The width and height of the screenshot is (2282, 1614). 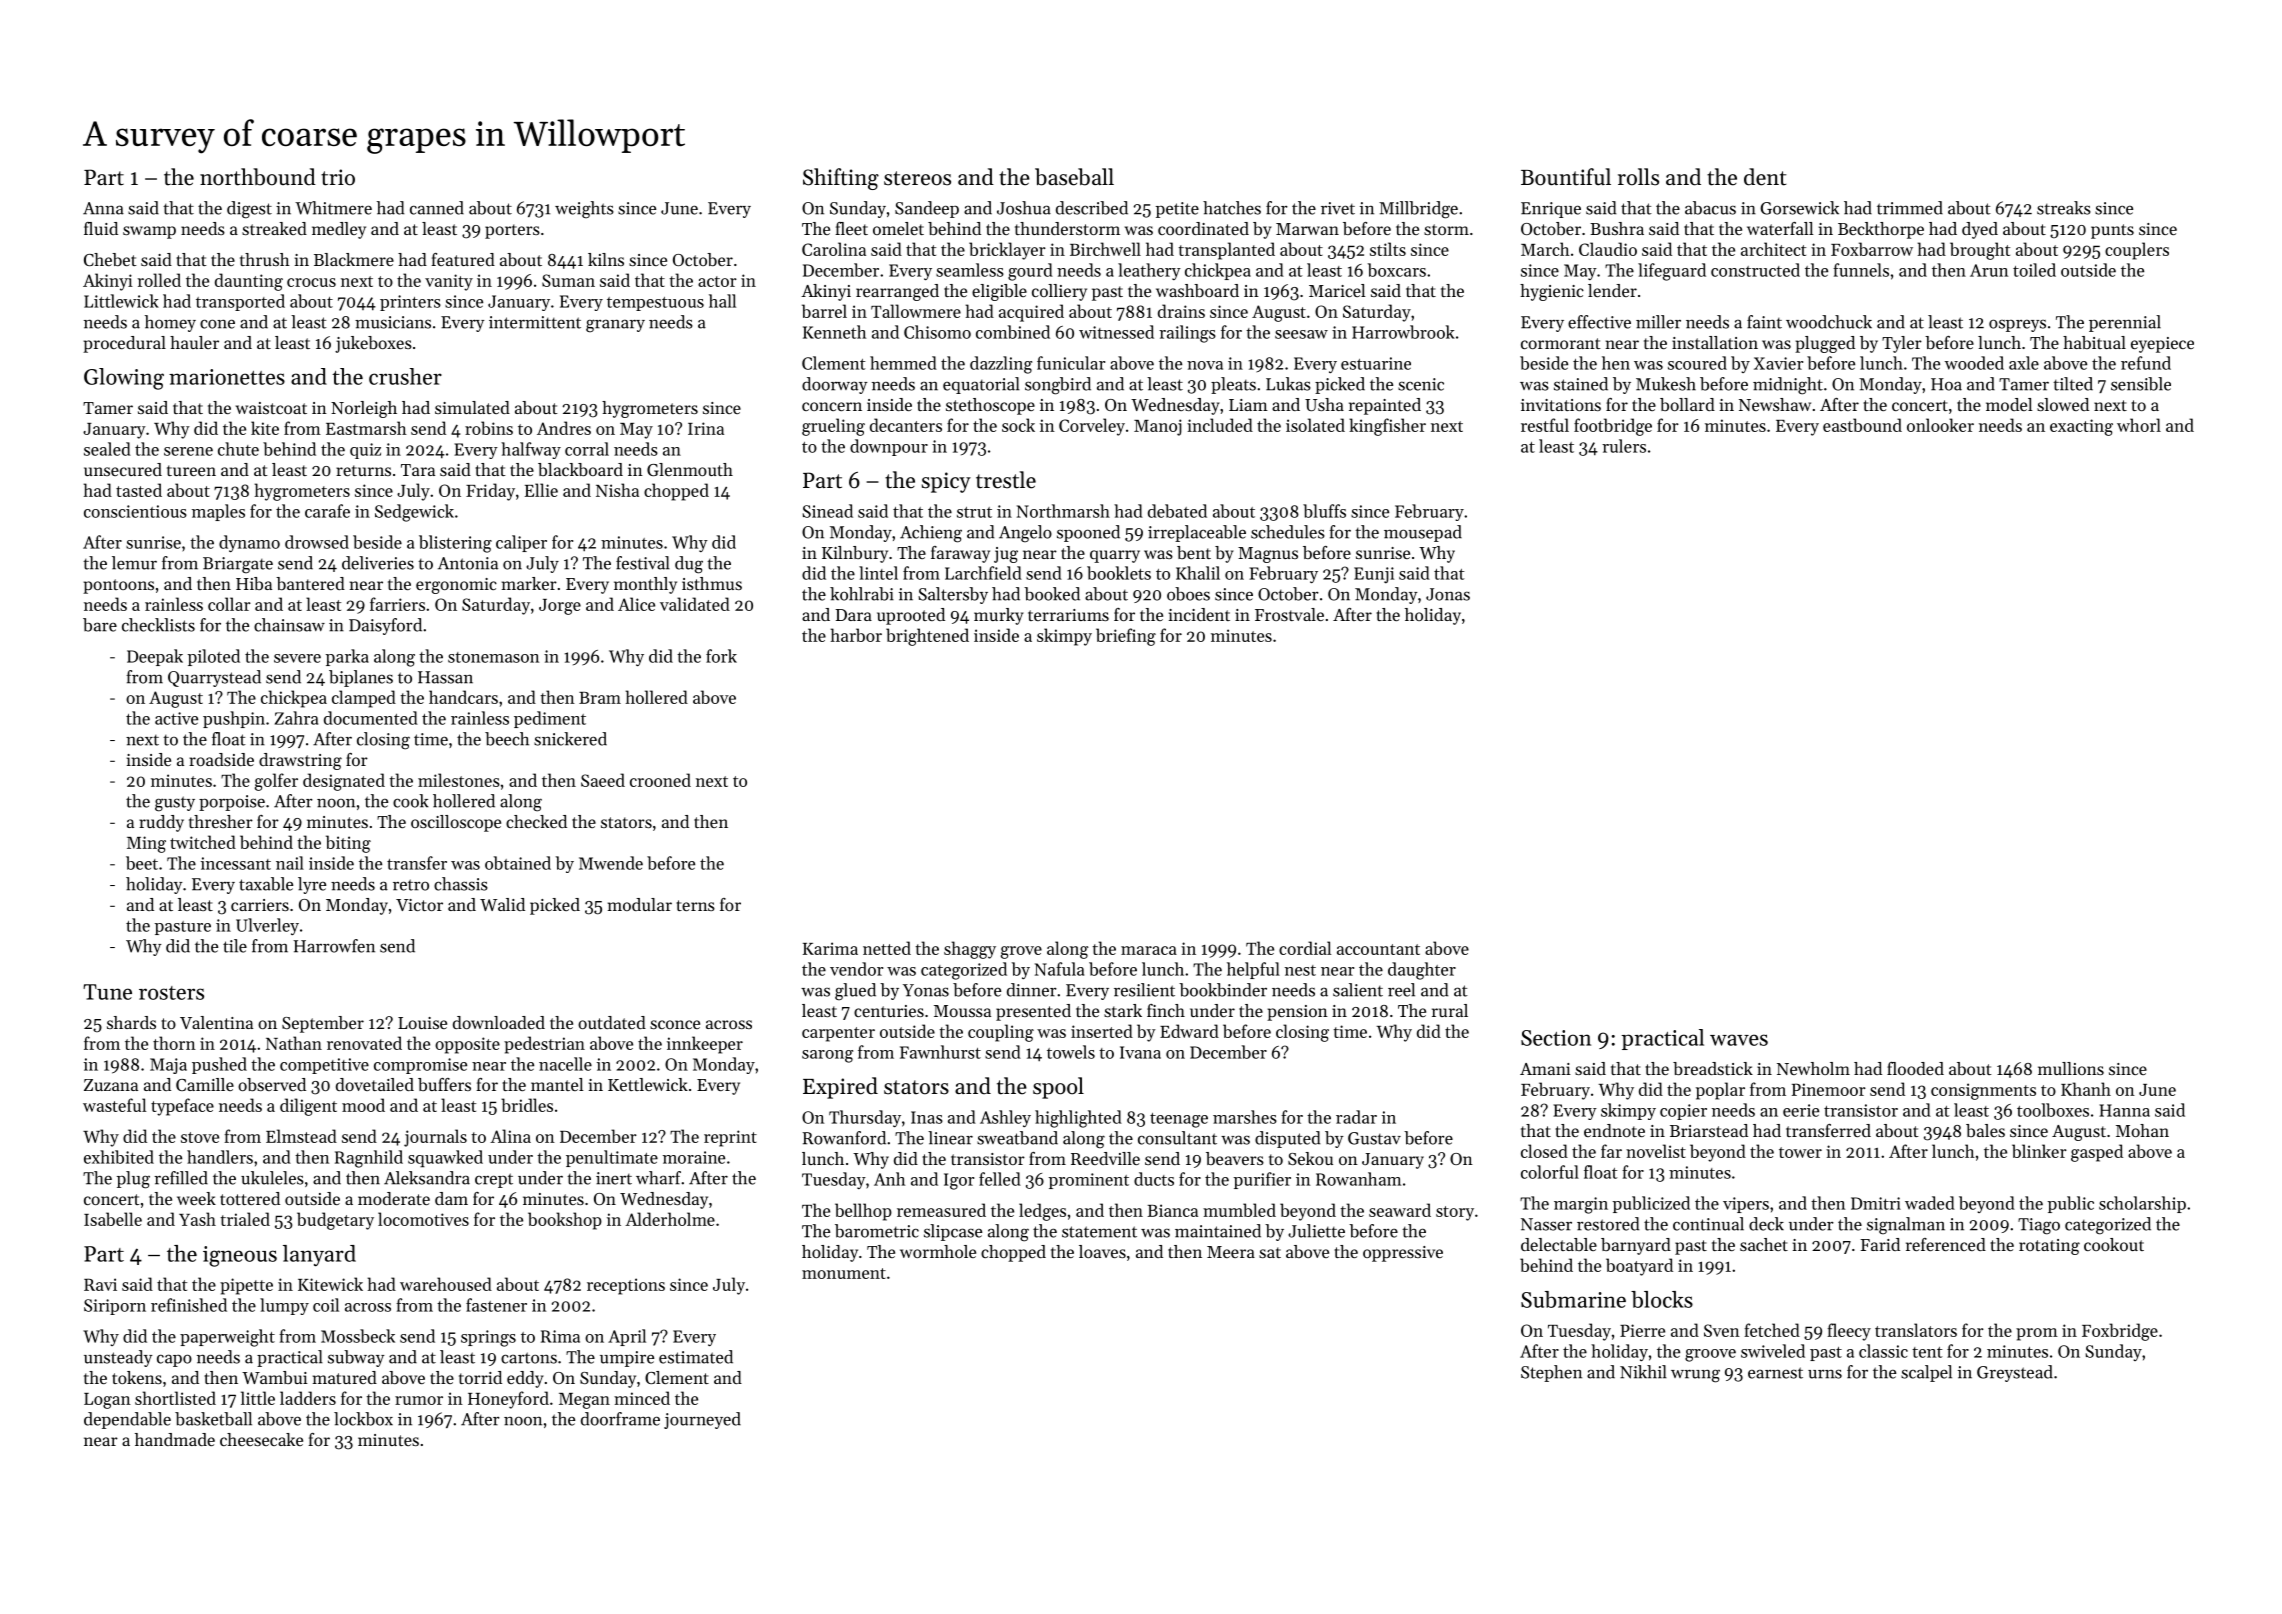 What do you see at coordinates (1448, 594) in the screenshot?
I see `Jonas` at bounding box center [1448, 594].
